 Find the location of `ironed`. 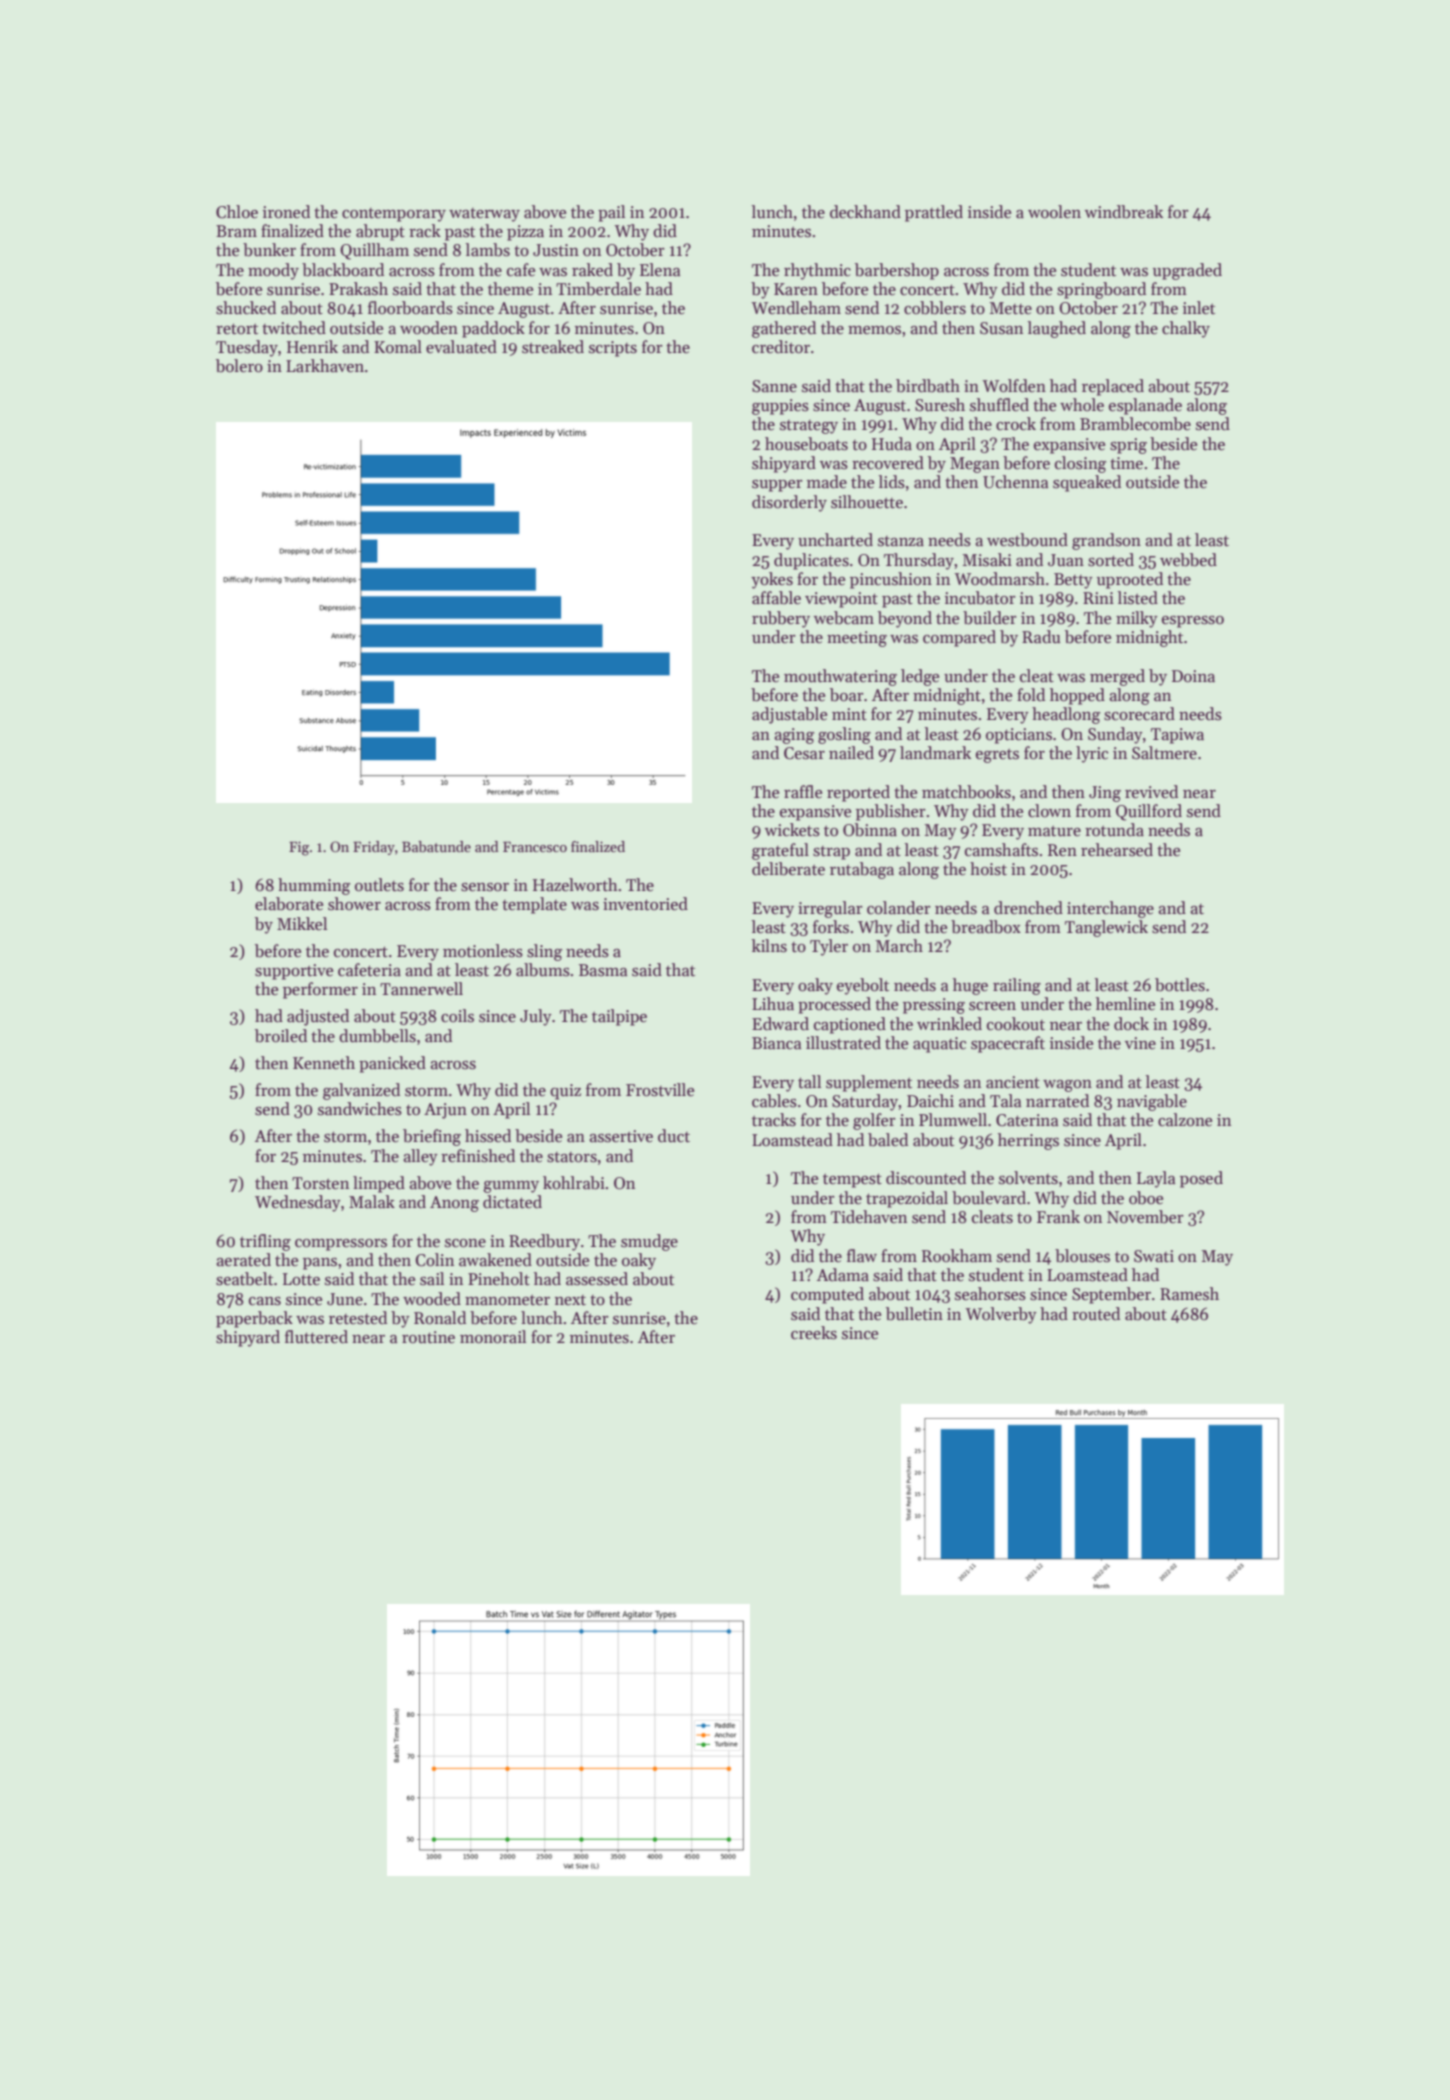

ironed is located at coordinates (286, 212).
